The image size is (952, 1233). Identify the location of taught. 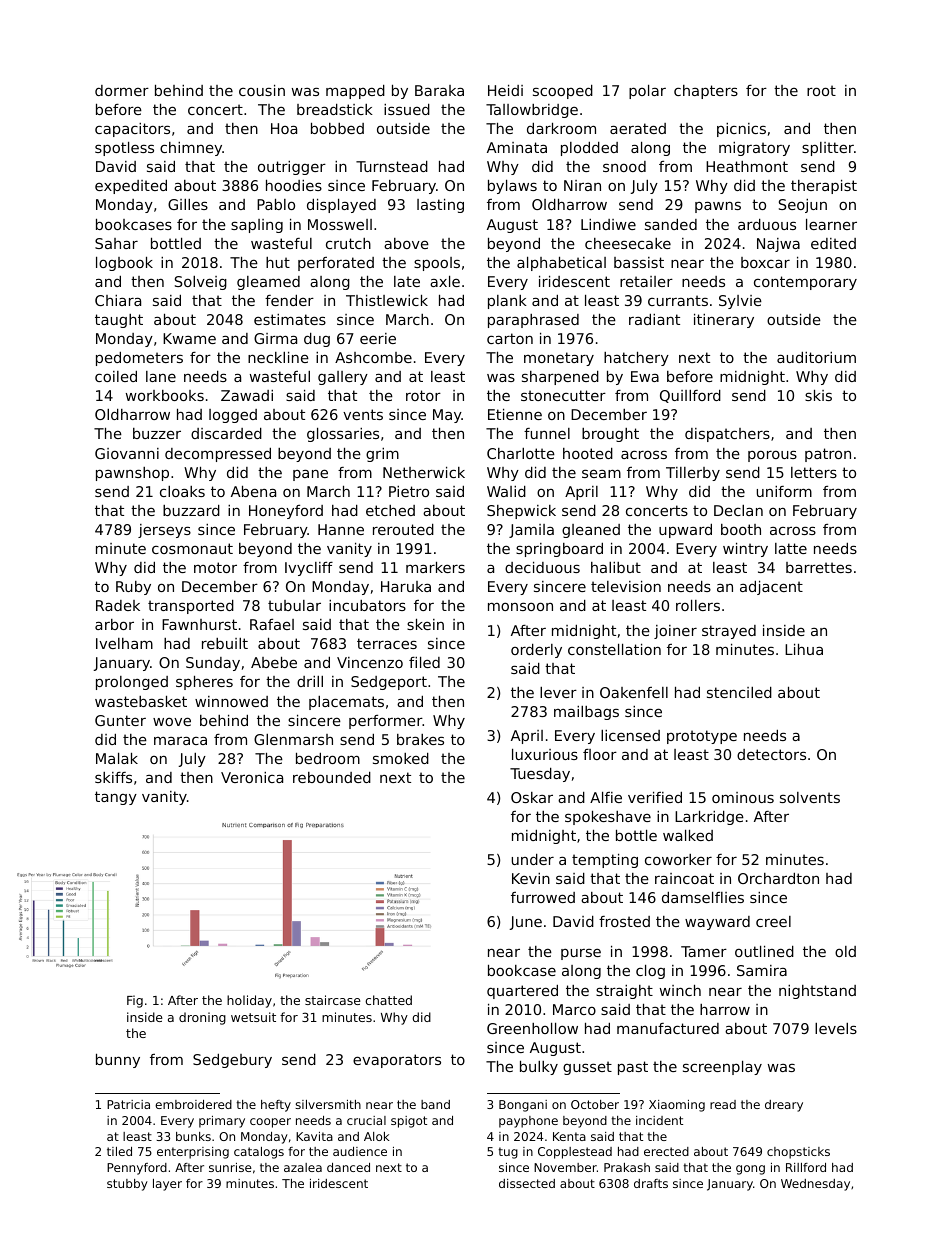
(119, 321).
